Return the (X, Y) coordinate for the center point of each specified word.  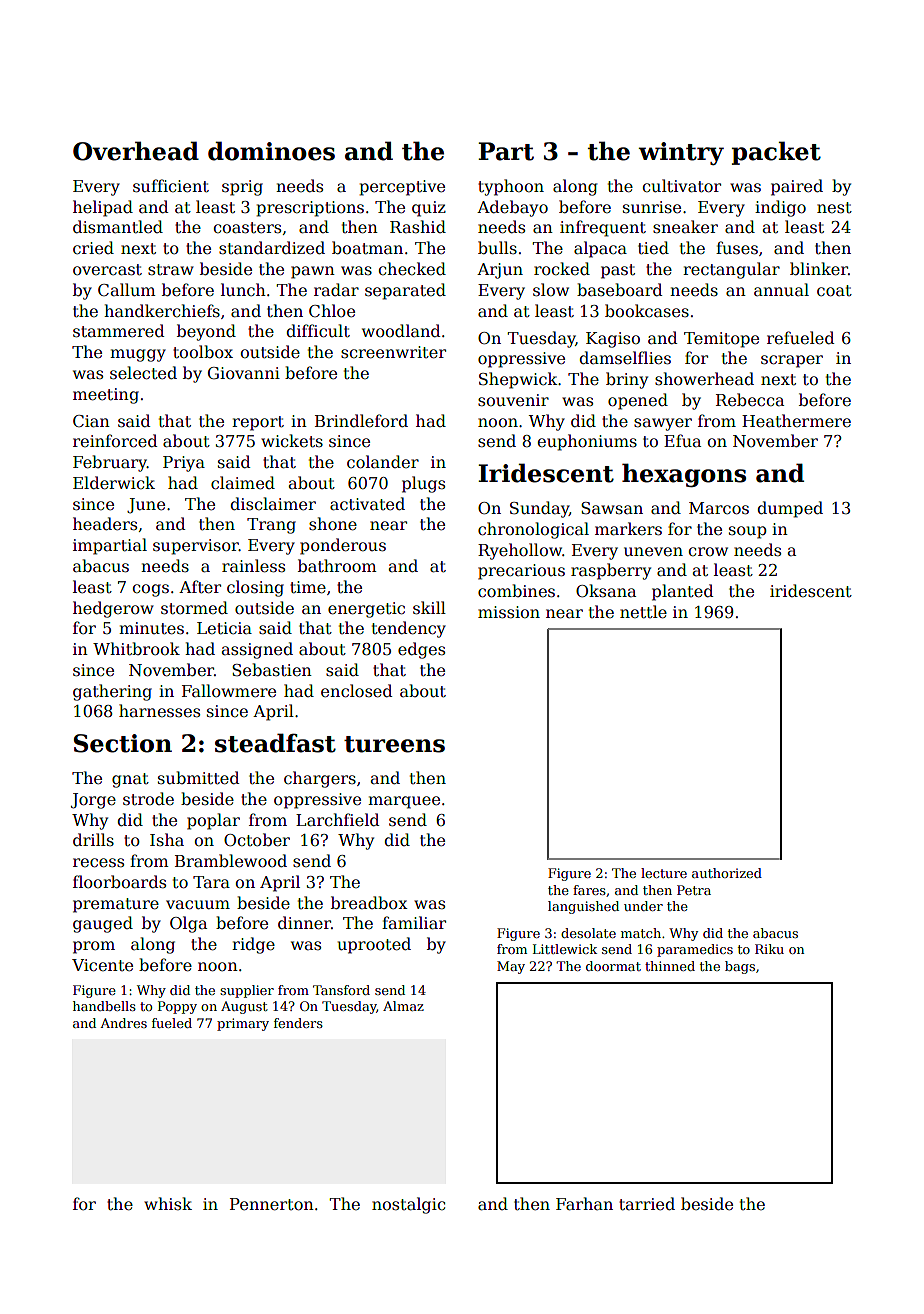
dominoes (271, 151)
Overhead (136, 151)
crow (708, 551)
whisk (168, 1203)
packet (776, 153)
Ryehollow (520, 551)
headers (105, 524)
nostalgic (408, 1205)
